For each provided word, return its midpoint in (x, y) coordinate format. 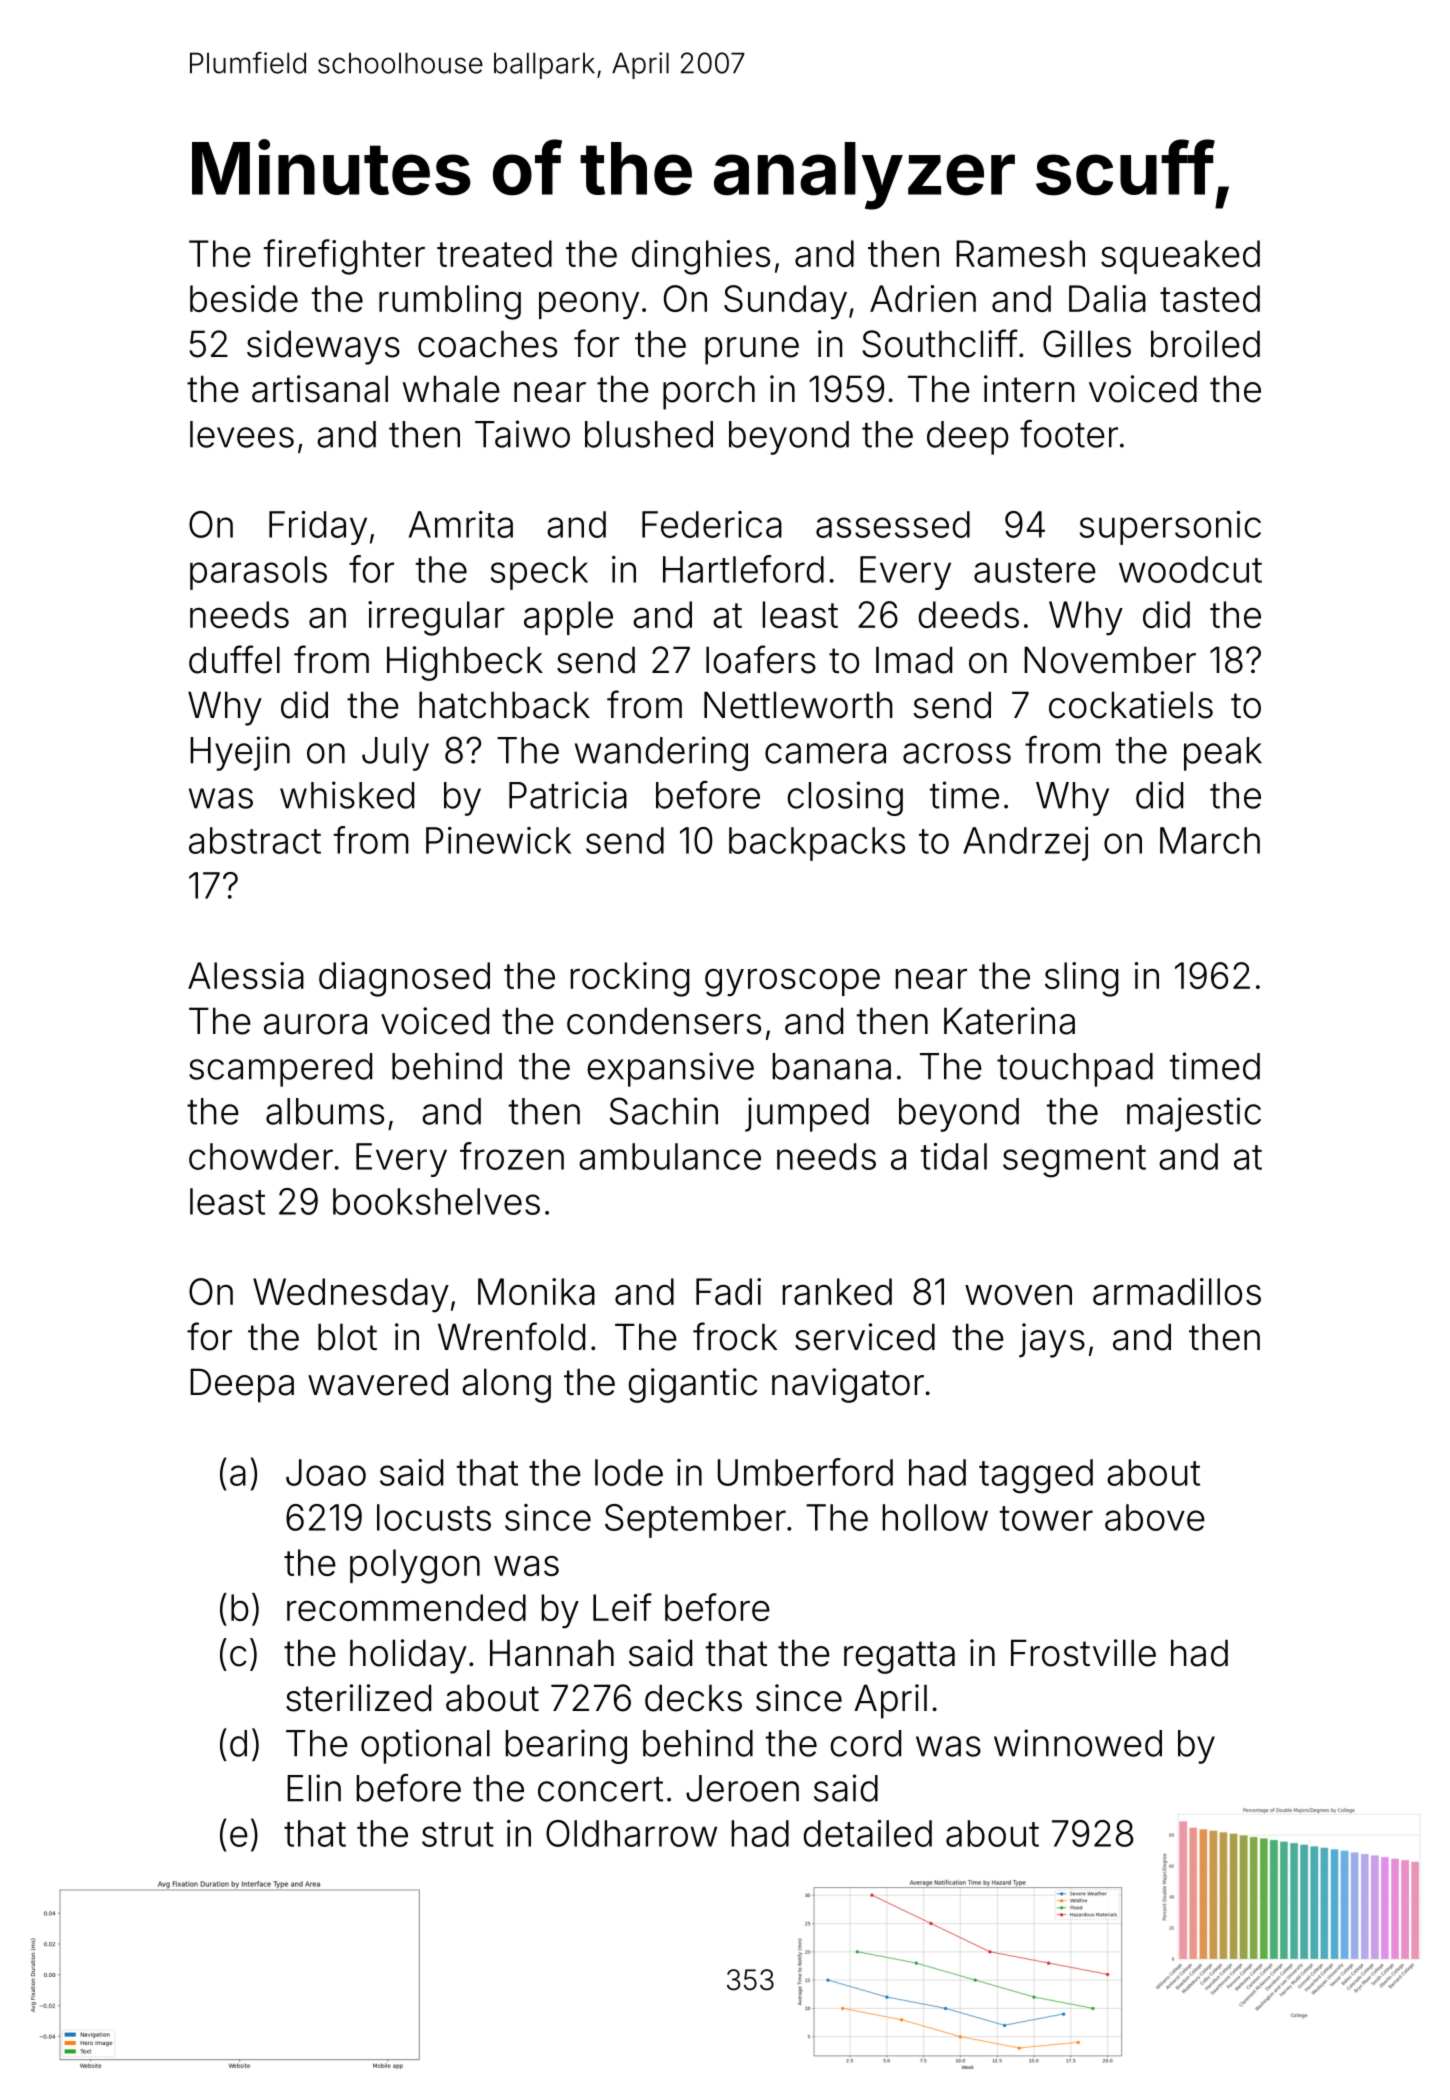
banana (832, 1066)
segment (1074, 1161)
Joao (326, 1472)
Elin (314, 1788)
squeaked (1180, 257)
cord (866, 1743)
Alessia (246, 975)
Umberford (805, 1472)
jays (1052, 1340)
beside (244, 298)
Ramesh (1020, 253)
